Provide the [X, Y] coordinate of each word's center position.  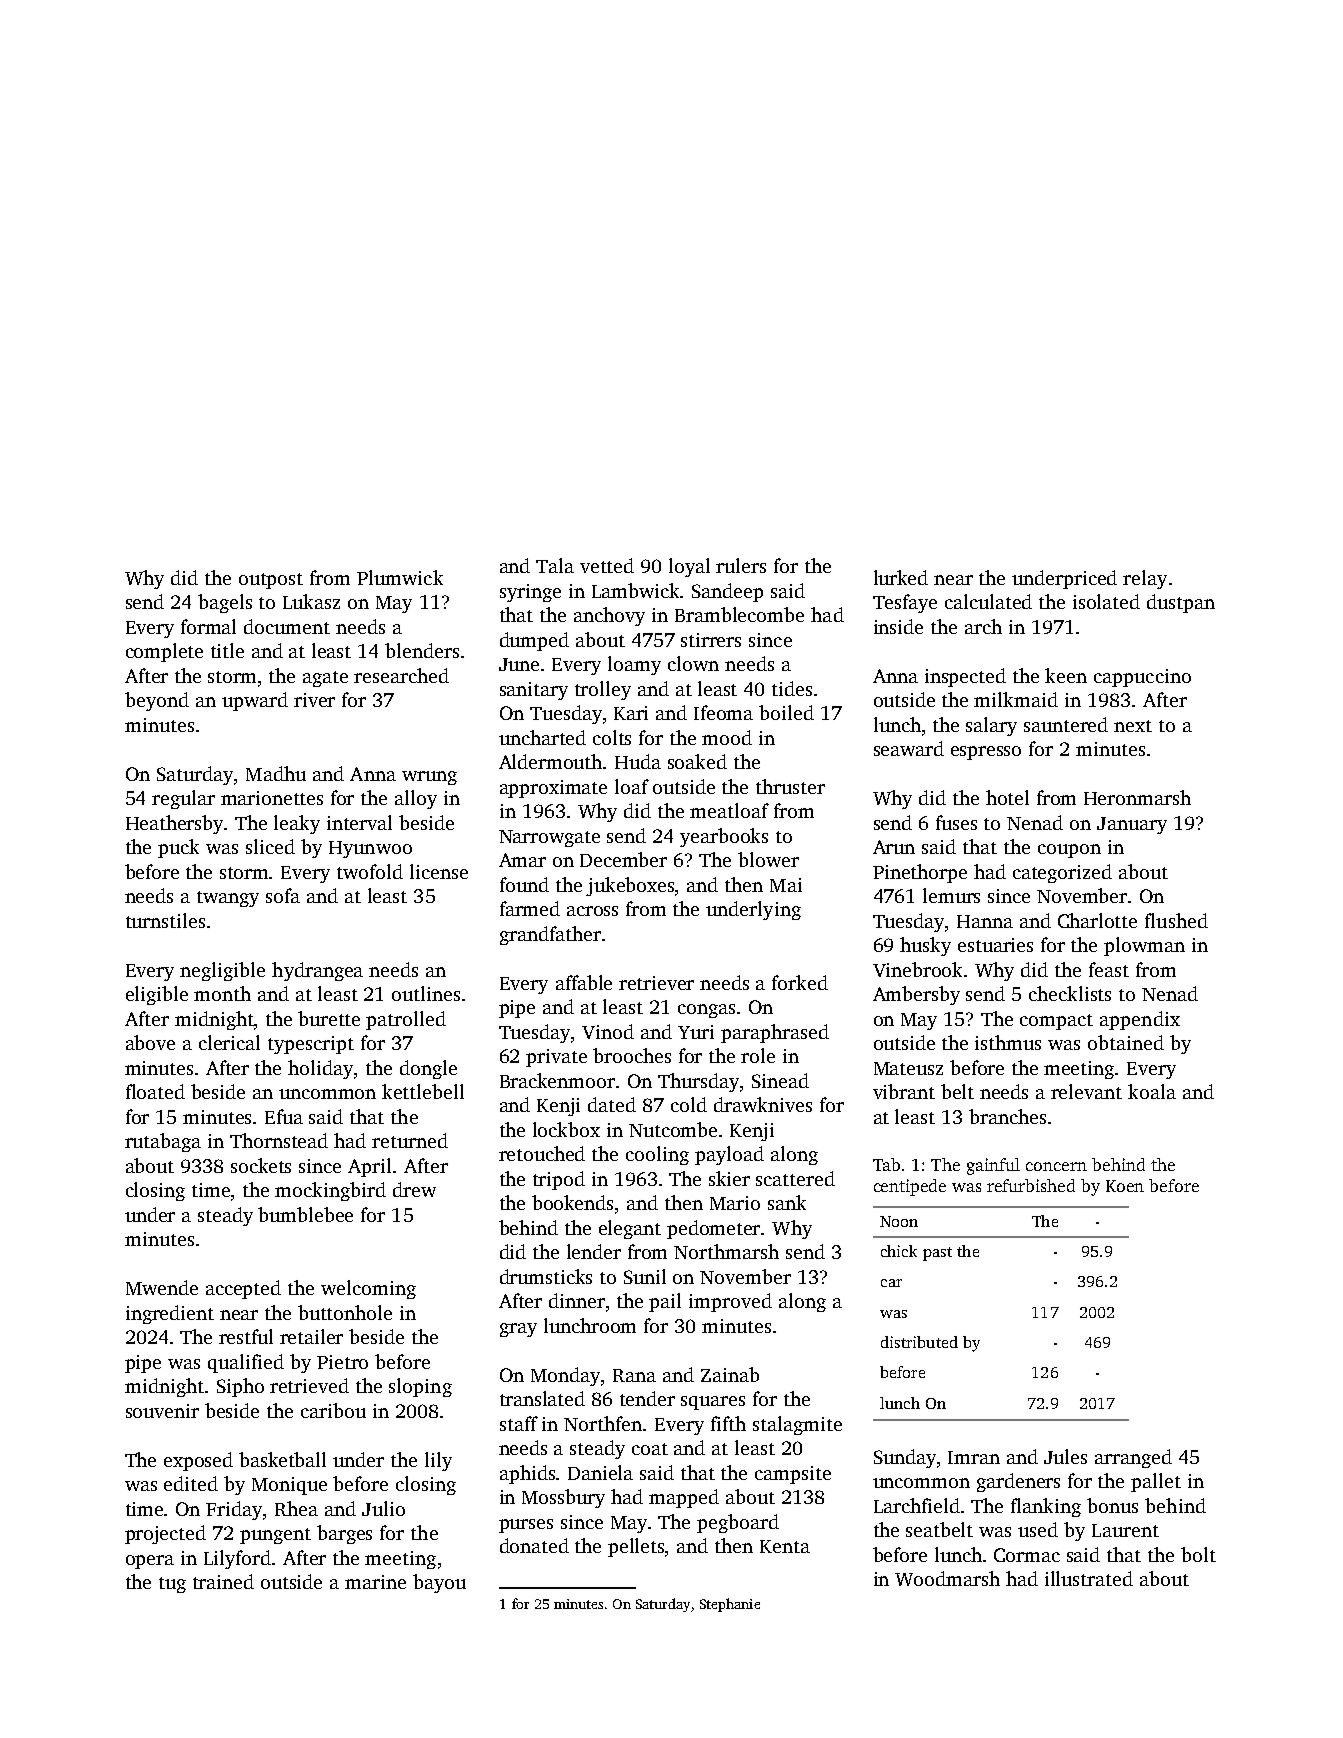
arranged [1133, 1458]
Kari [631, 713]
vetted [607, 565]
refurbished [1031, 1185]
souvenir [162, 1411]
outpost [271, 581]
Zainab [730, 1374]
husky [925, 946]
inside [898, 626]
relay [1145, 579]
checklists [1070, 993]
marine [375, 1582]
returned [410, 1140]
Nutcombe [673, 1129]
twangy [228, 899]
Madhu [276, 773]
